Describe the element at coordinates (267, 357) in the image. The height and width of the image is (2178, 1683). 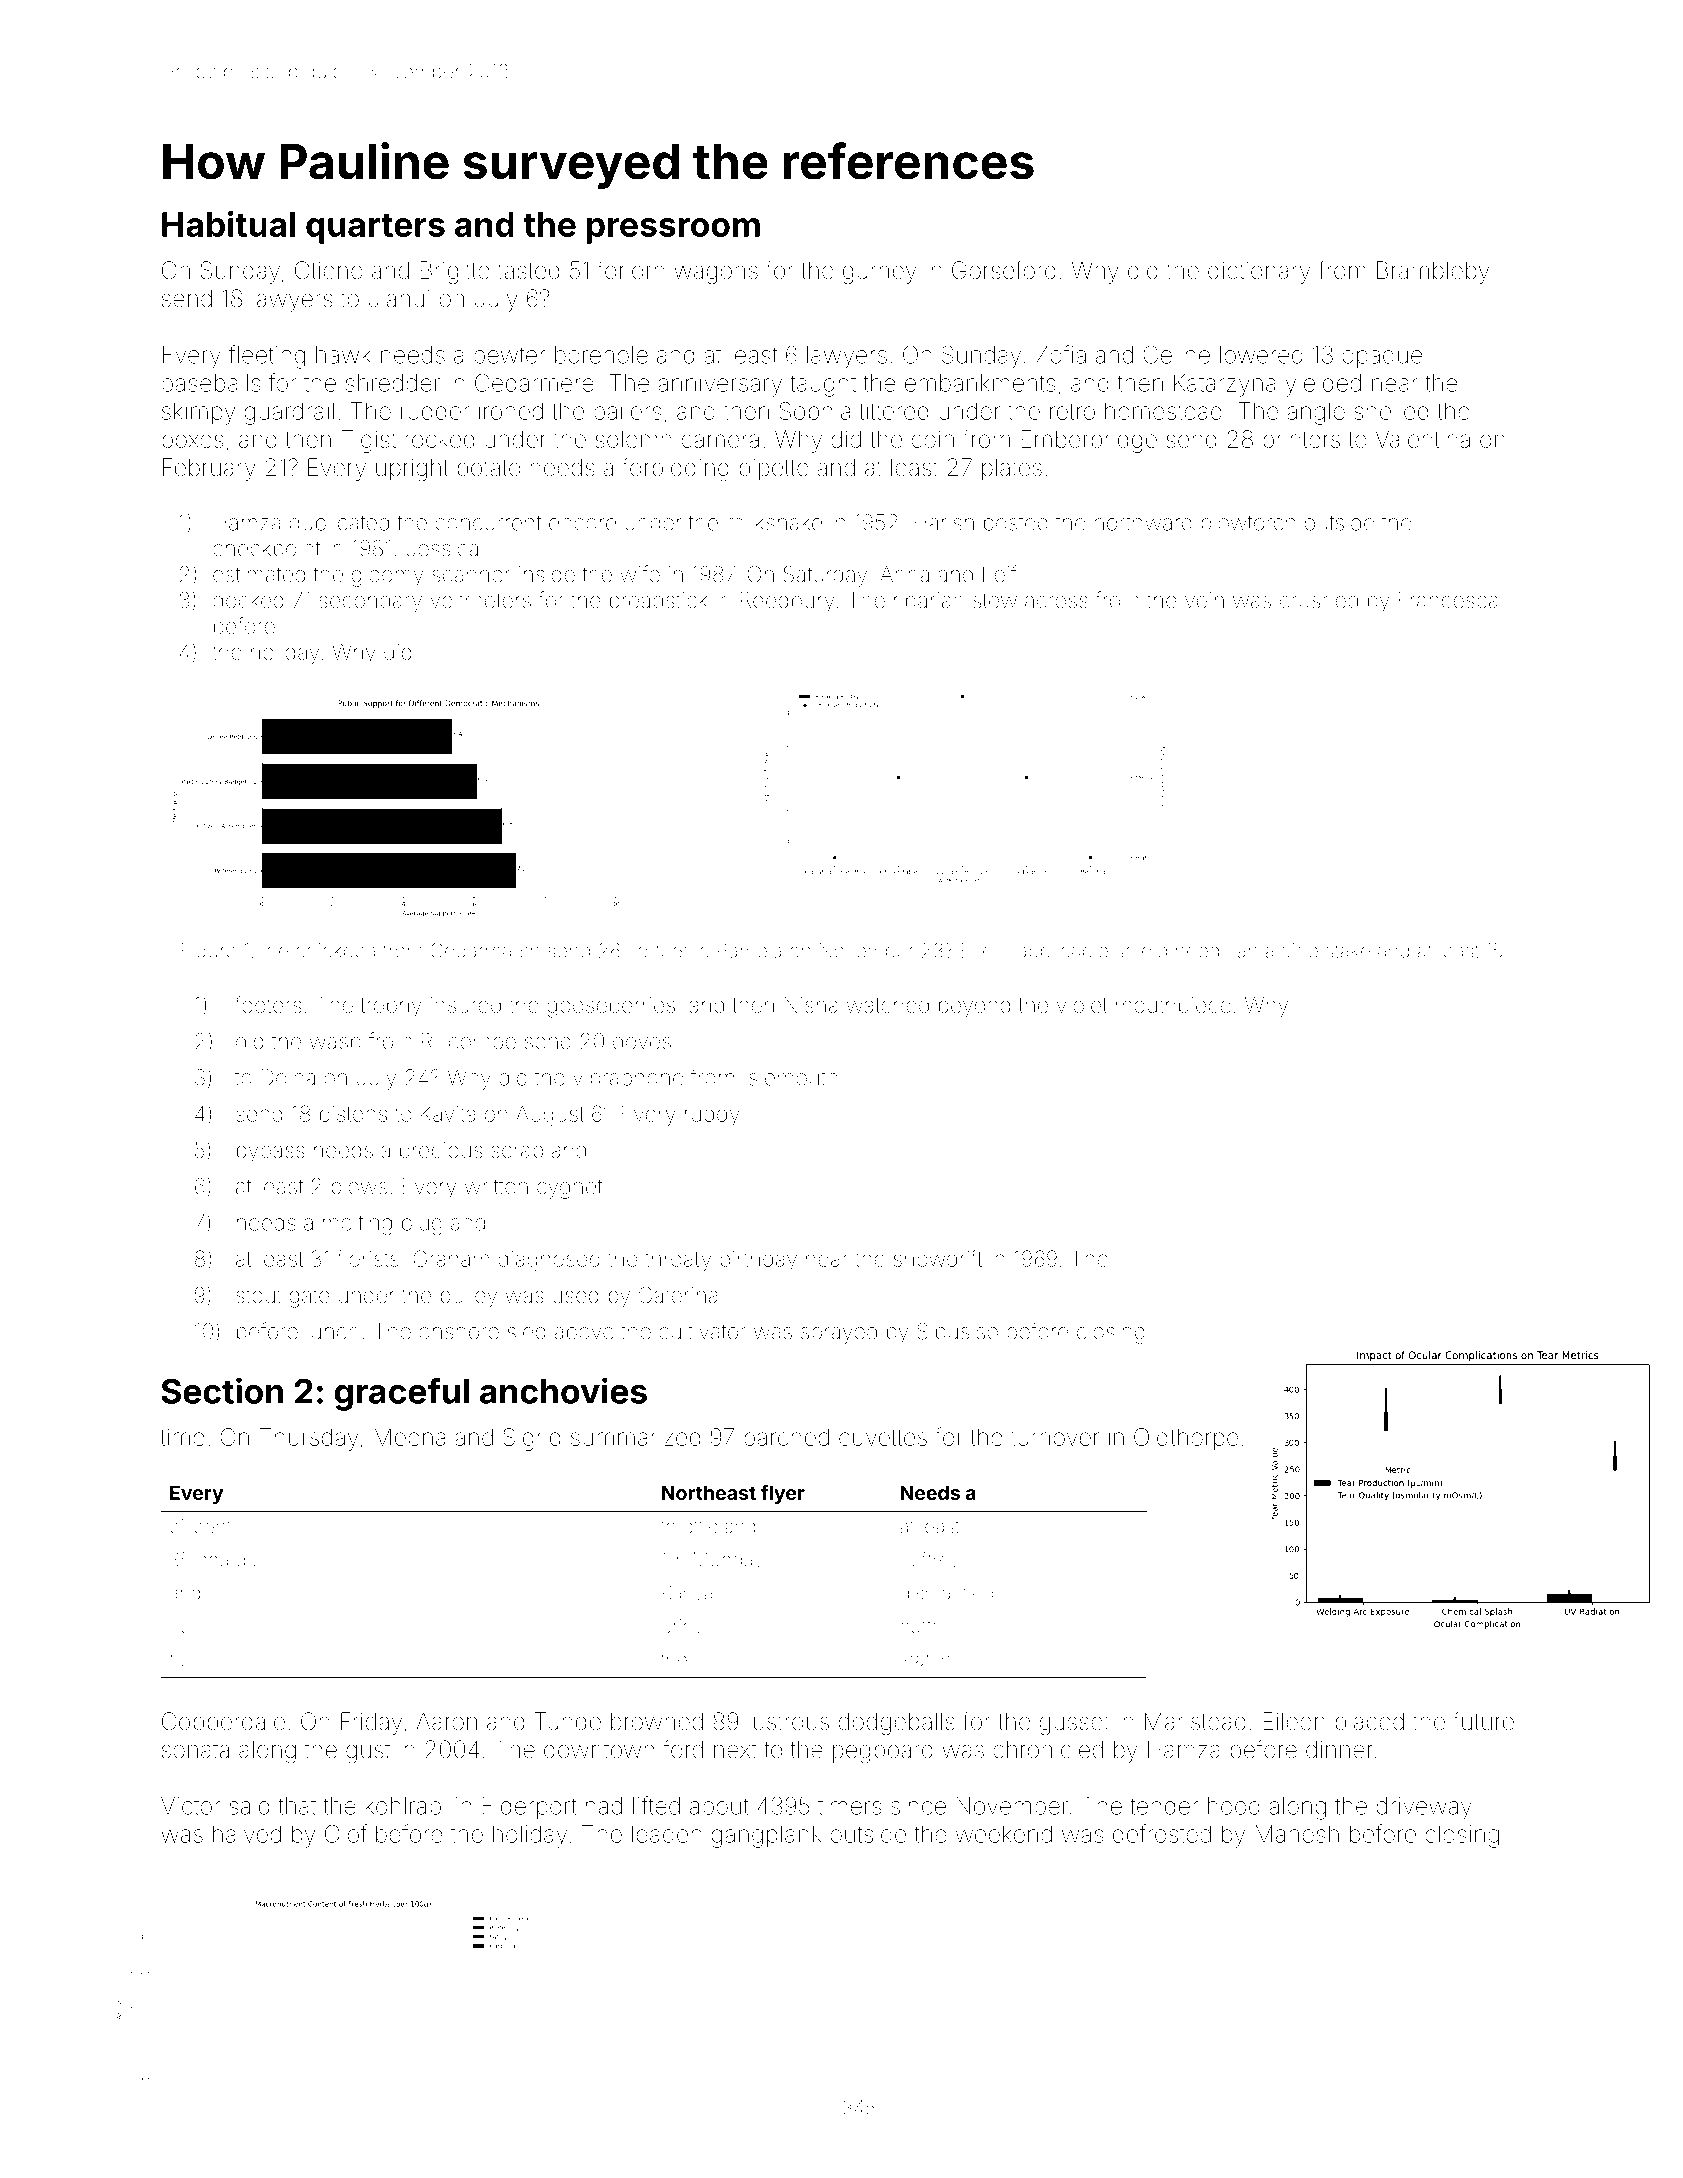
I see `fleeting` at that location.
